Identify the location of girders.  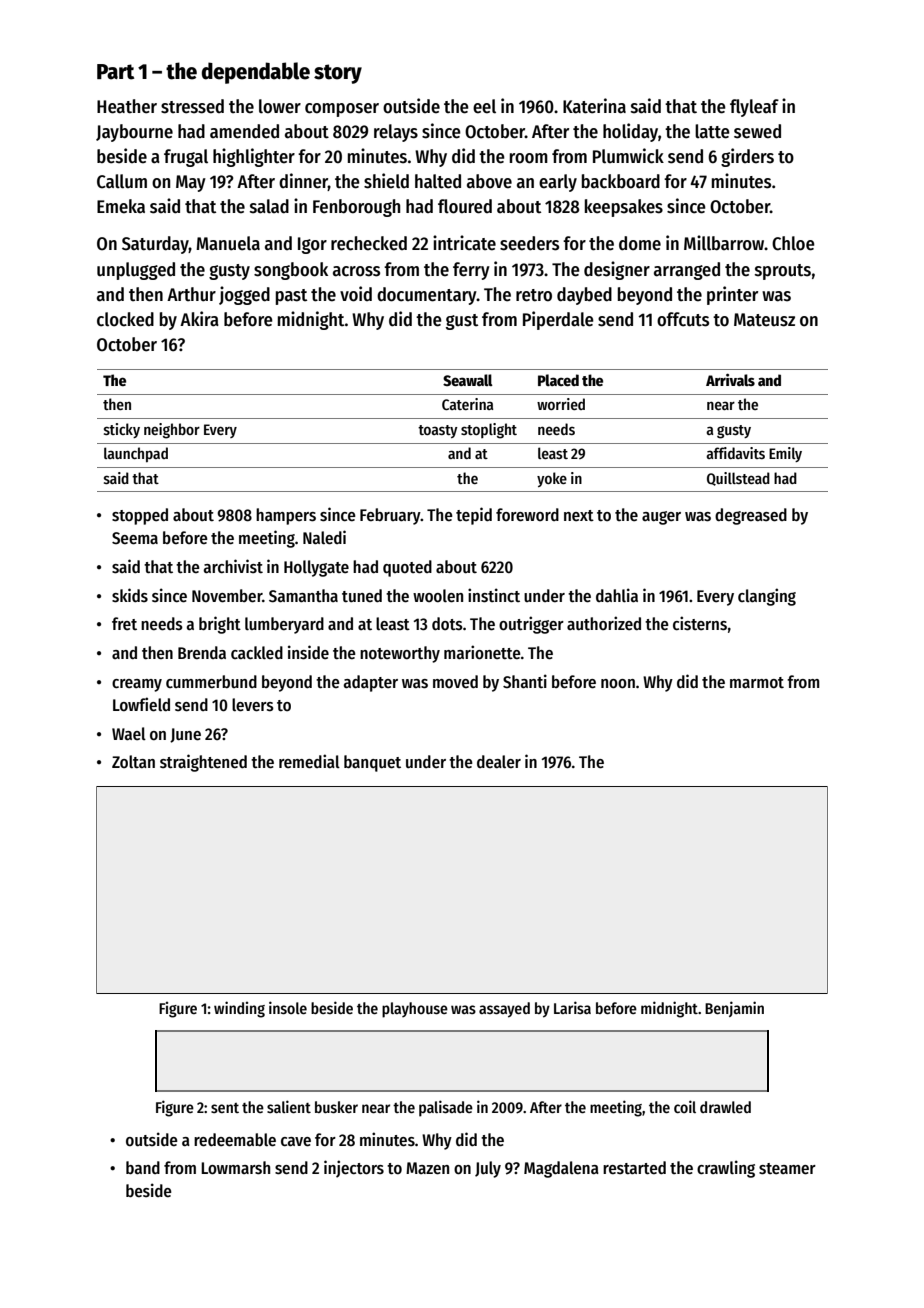
(747, 157).
